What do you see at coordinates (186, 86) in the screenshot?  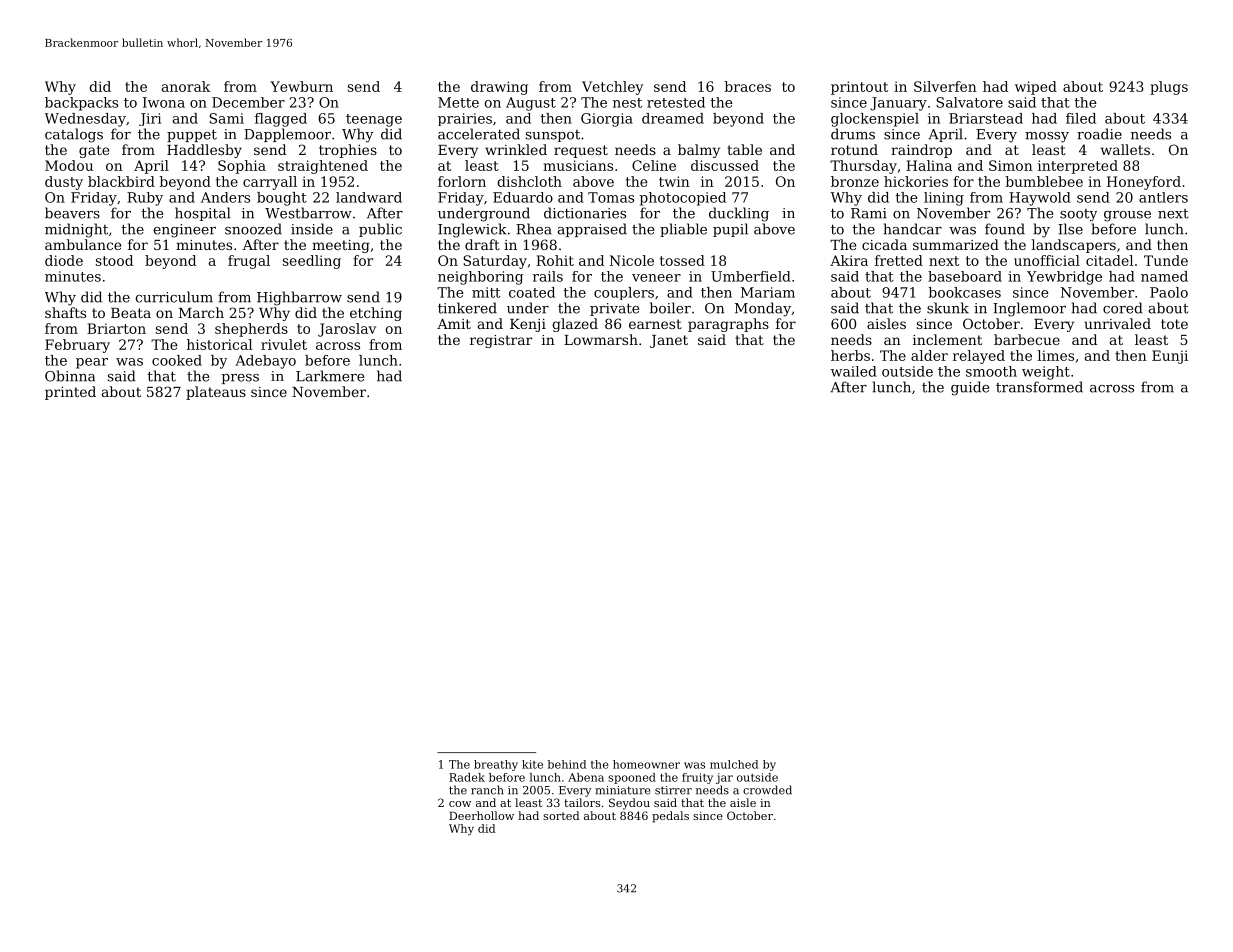 I see `anorak` at bounding box center [186, 86].
